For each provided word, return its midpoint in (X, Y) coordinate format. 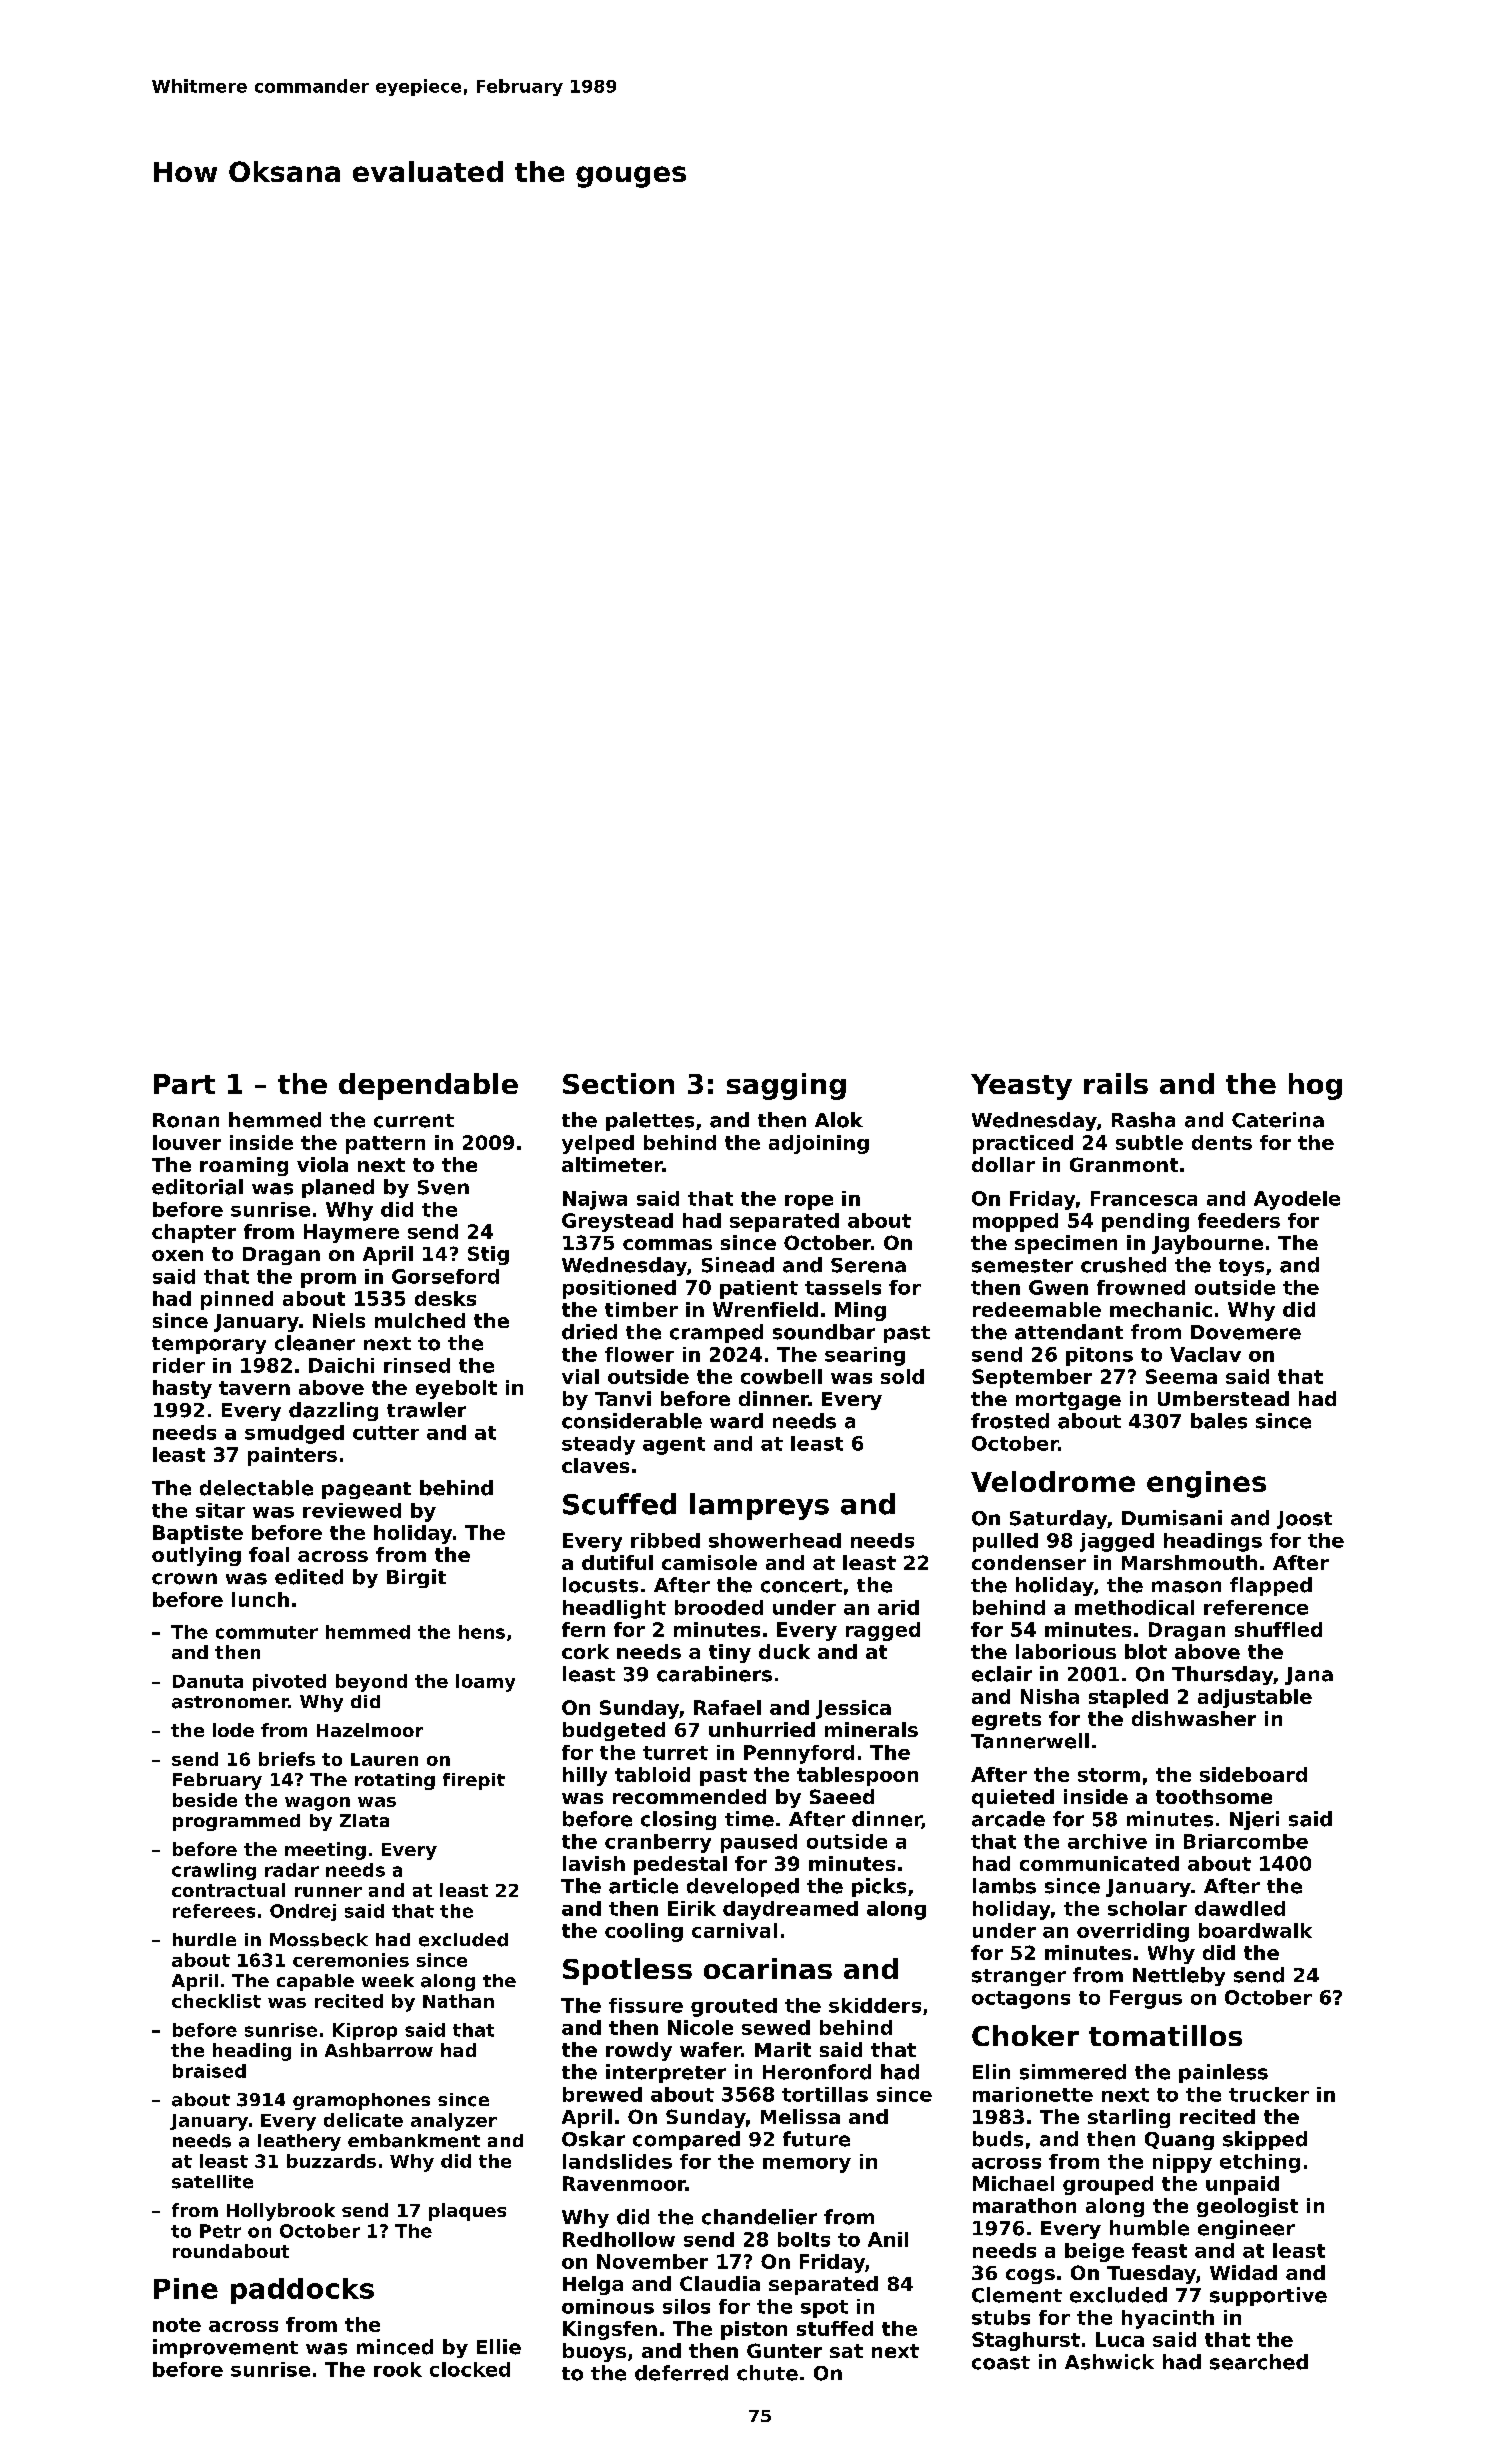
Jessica (853, 1709)
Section (618, 1083)
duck (784, 1651)
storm (1109, 1775)
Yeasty (1021, 1087)
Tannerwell (1030, 1741)
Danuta (208, 1681)
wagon (317, 1804)
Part (184, 1084)
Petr (220, 2231)
